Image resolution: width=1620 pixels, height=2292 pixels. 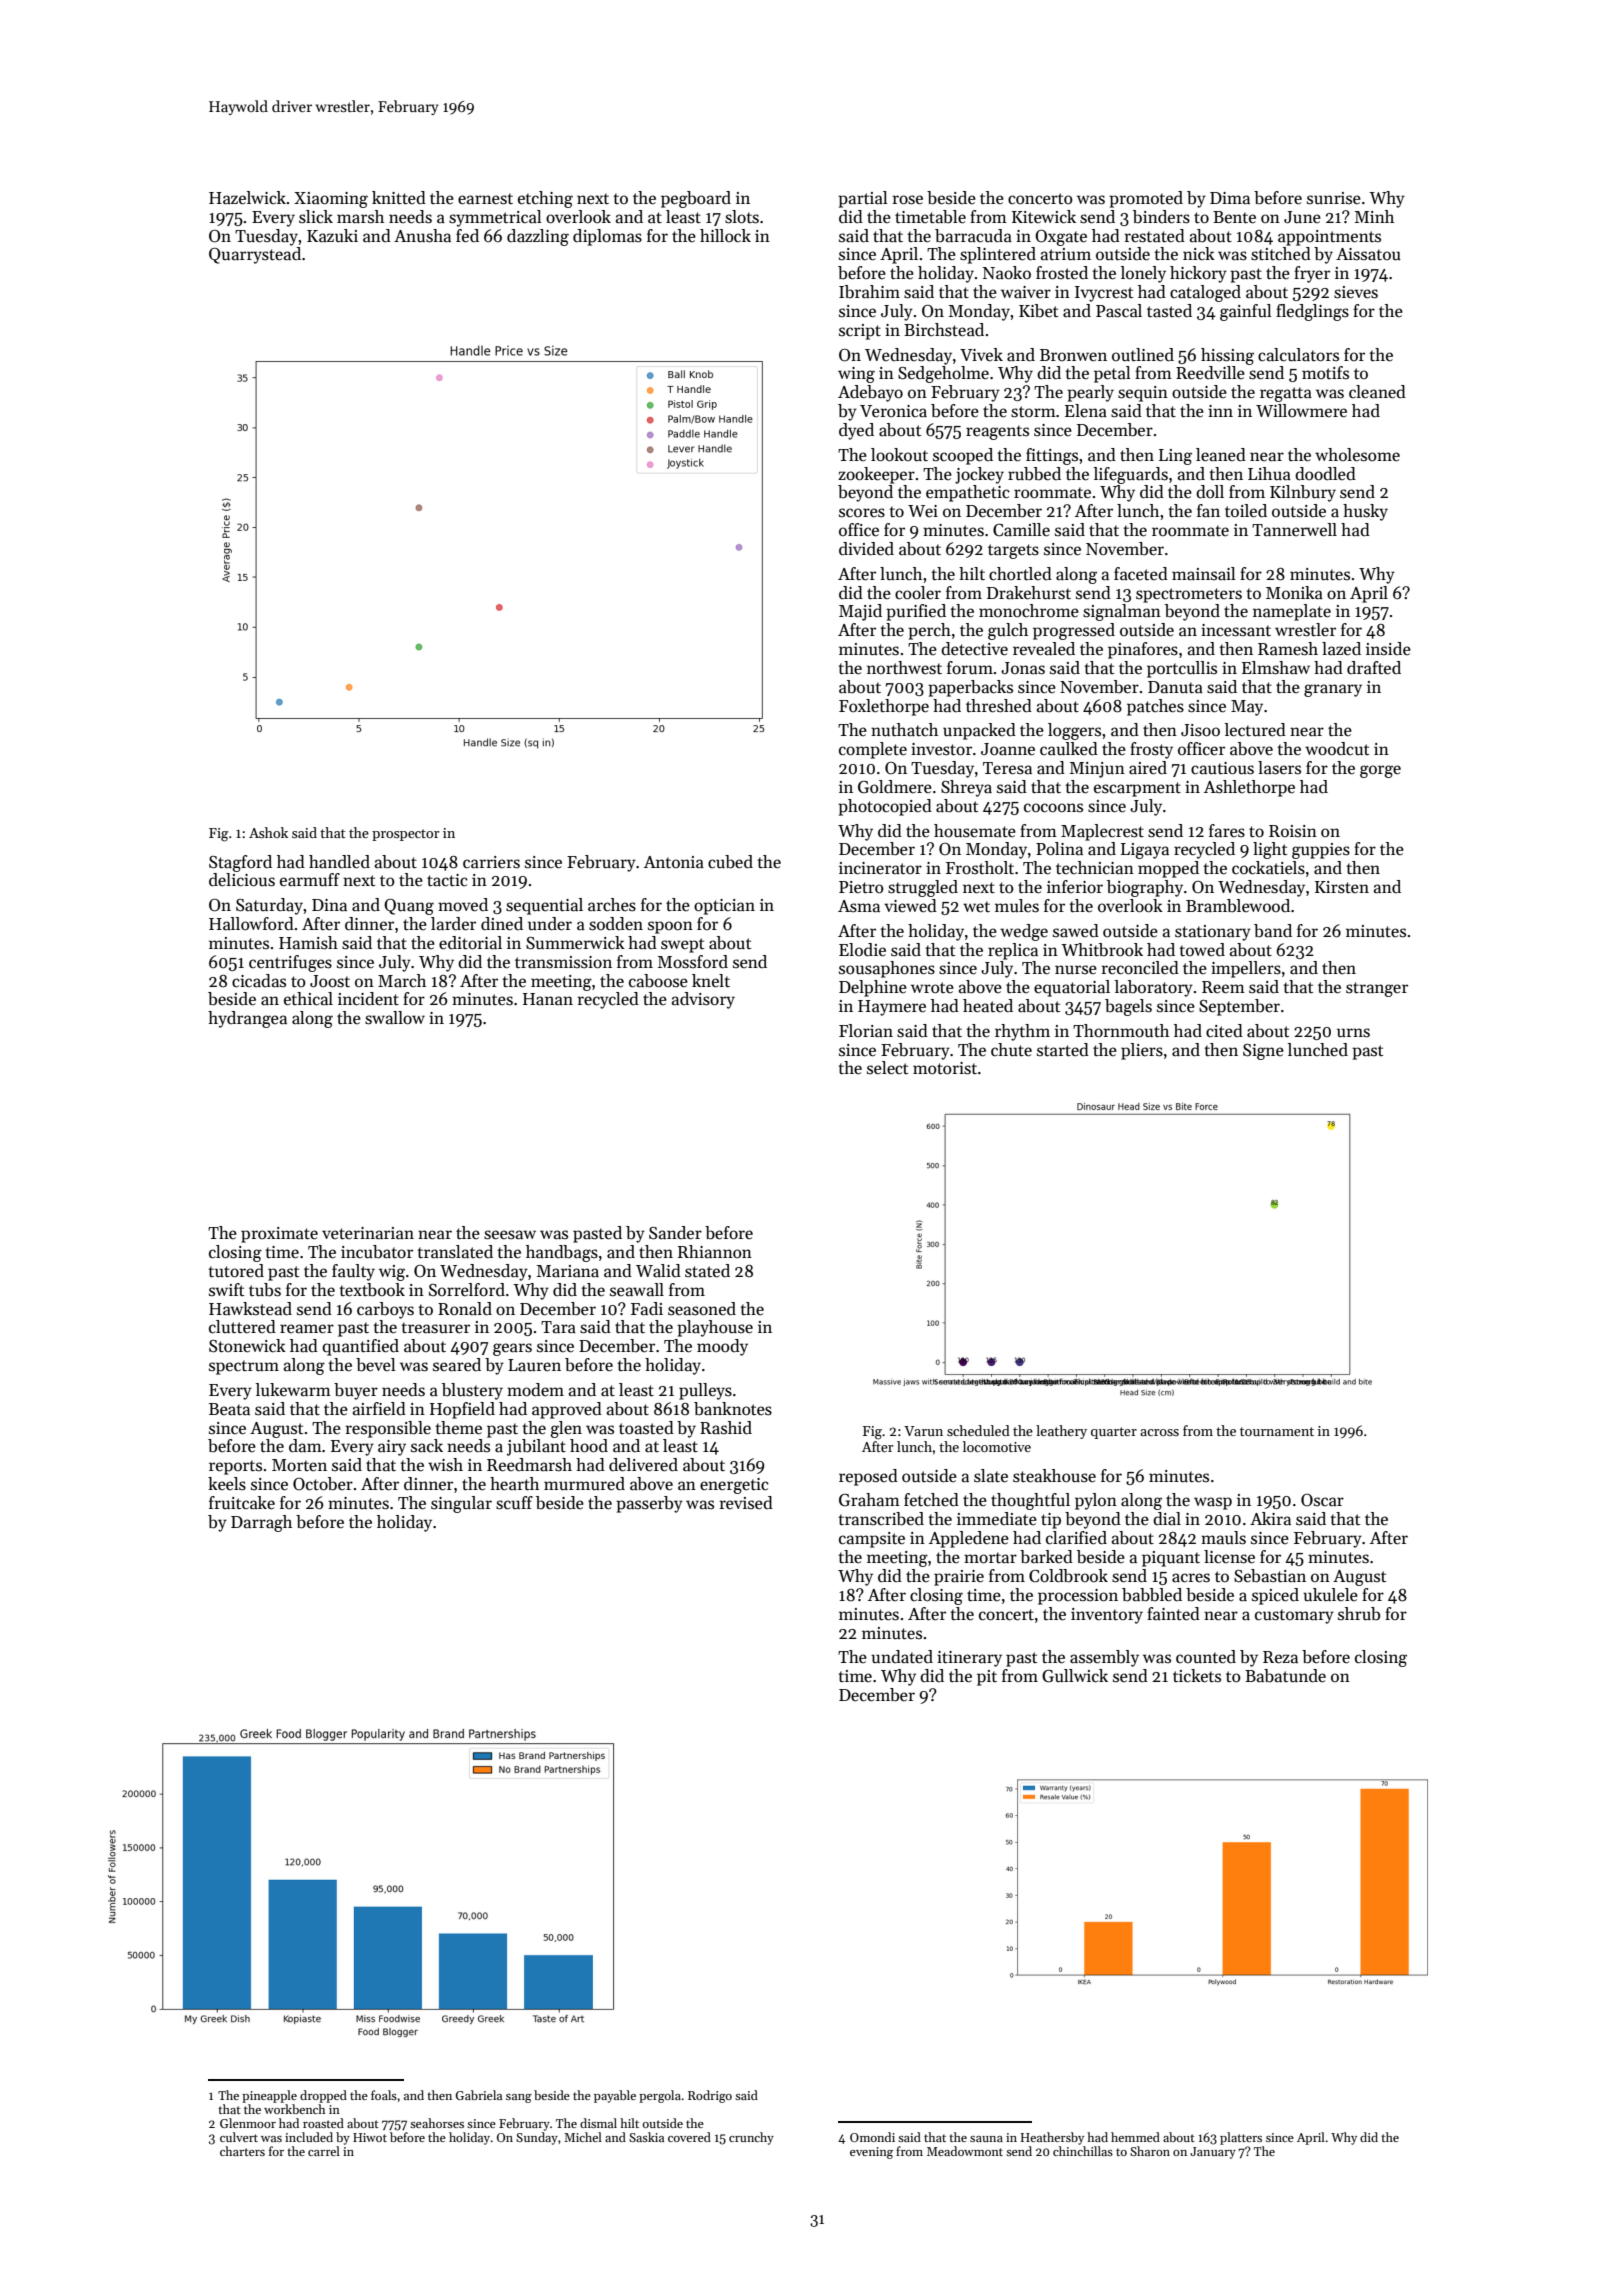 I want to click on airy, so click(x=392, y=1448).
